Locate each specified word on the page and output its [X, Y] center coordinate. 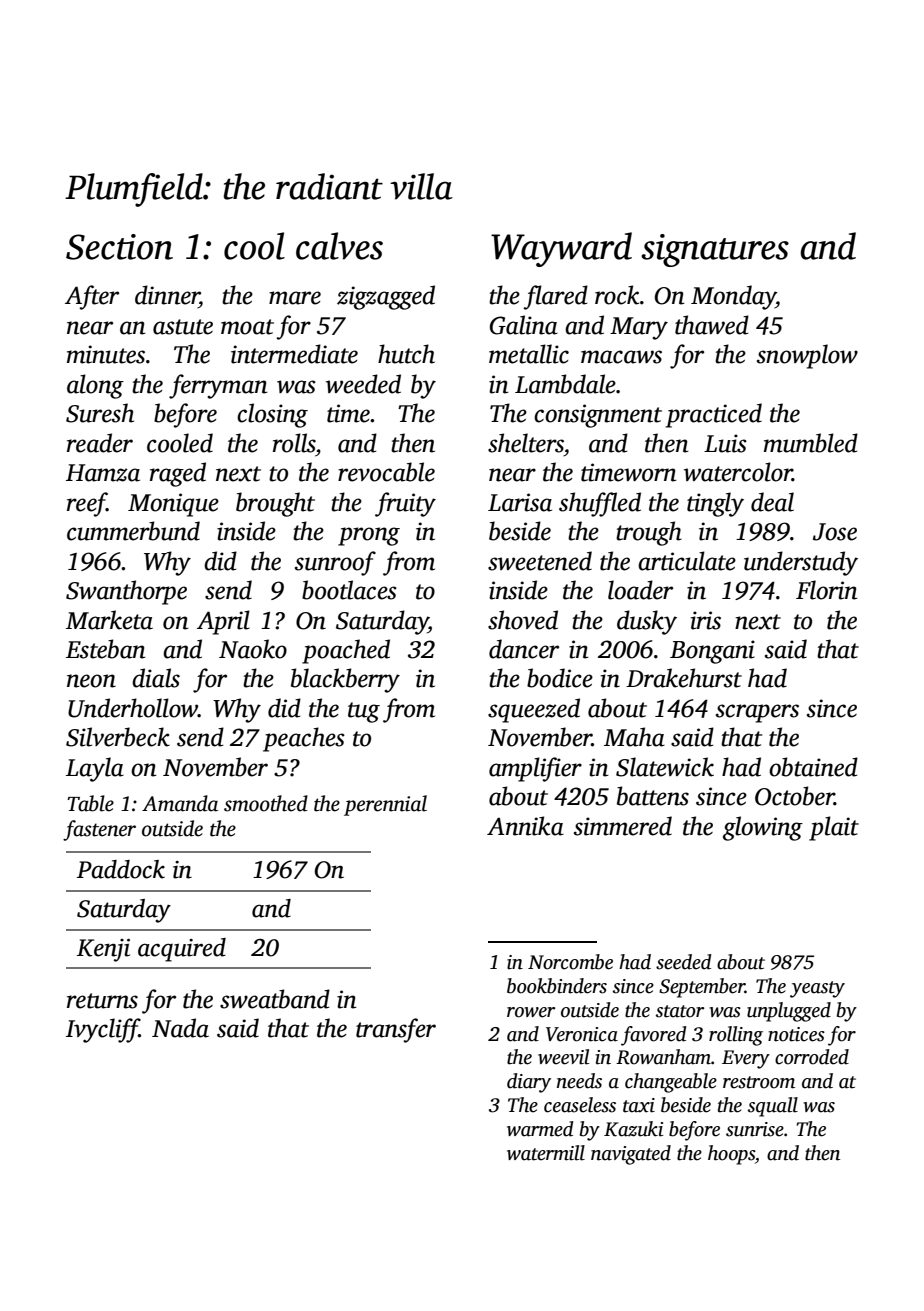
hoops [731, 1155]
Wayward [561, 249]
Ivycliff [102, 1030]
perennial [385, 805]
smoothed [266, 803]
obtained [813, 767]
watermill [546, 1153]
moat [247, 327]
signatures [715, 250]
